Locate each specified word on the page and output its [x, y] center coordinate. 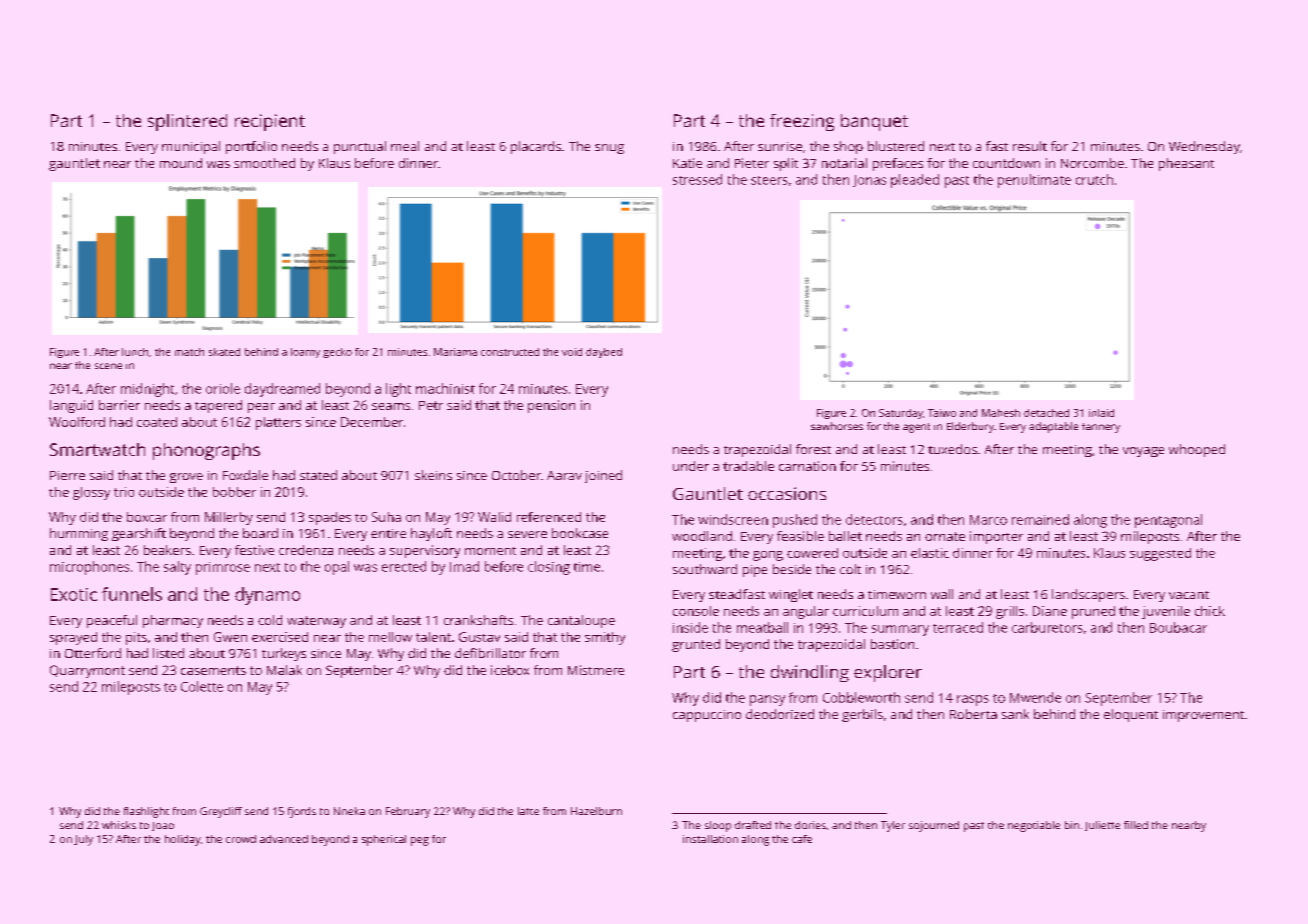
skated [224, 352]
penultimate [1034, 181]
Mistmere [596, 670]
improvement [1203, 716]
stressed [697, 179]
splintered [187, 122]
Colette [202, 686]
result [1030, 146]
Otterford [93, 653]
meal [405, 146]
